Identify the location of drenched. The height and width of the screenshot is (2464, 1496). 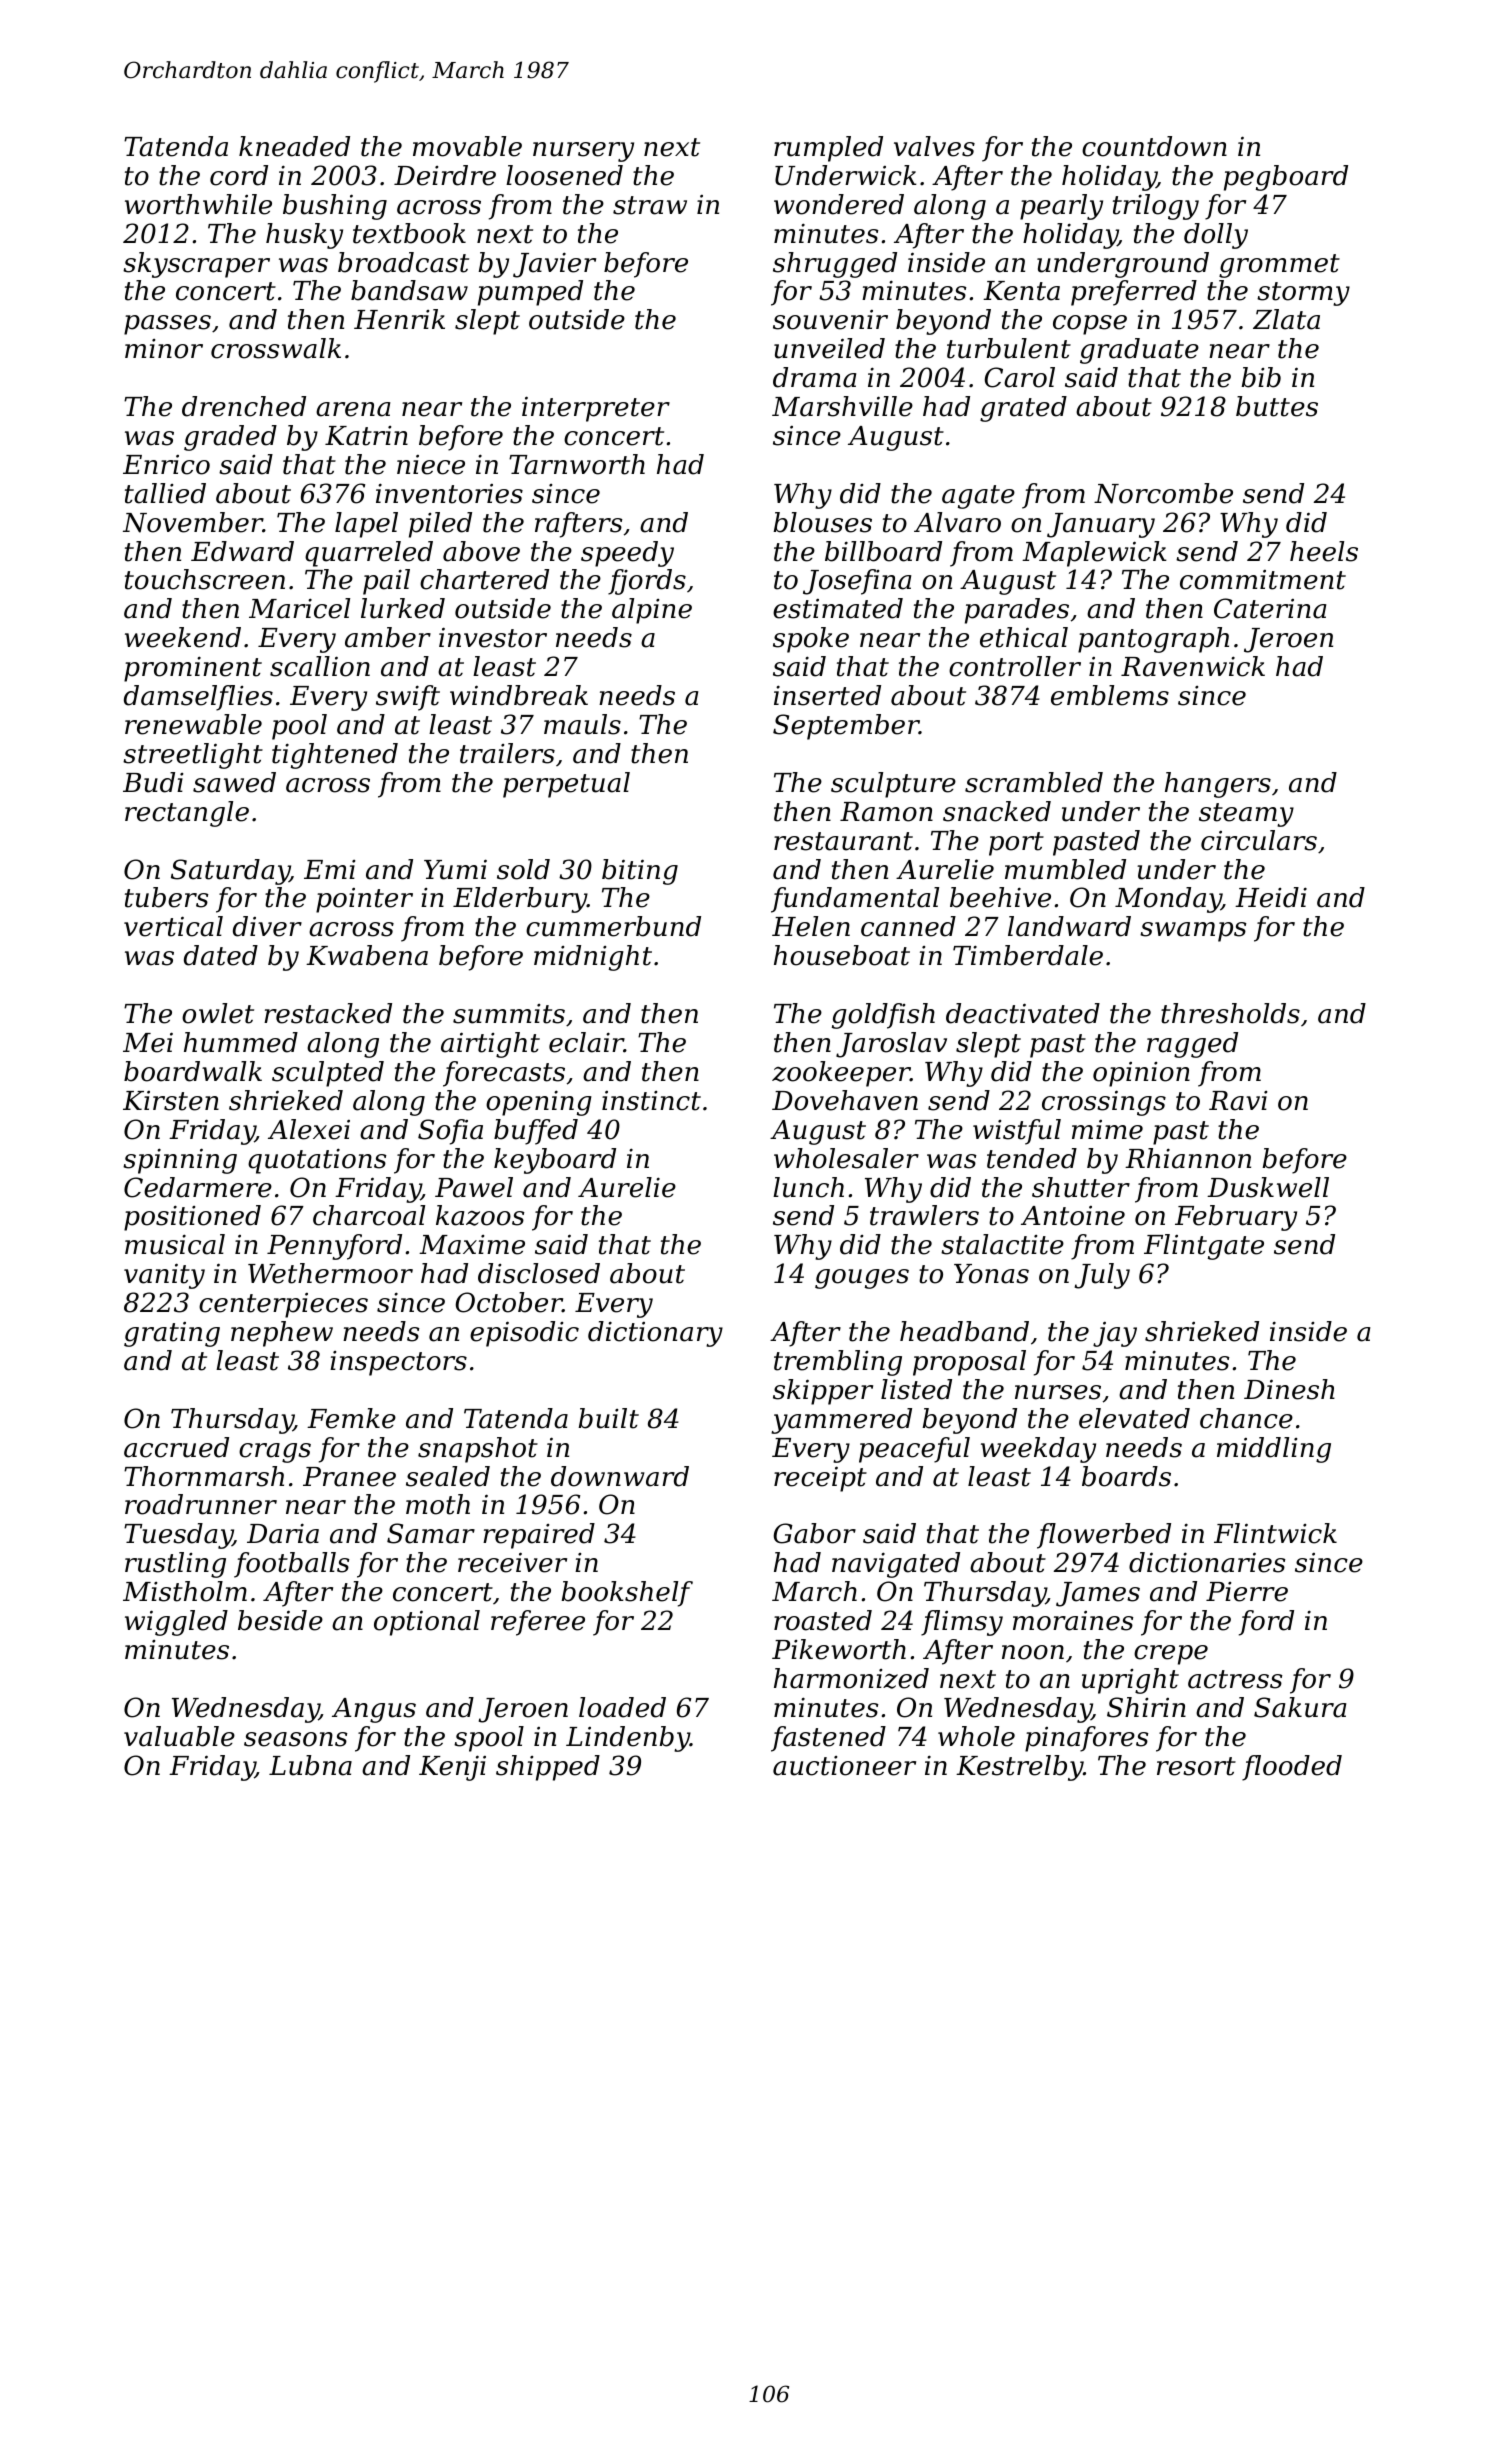
(244, 406).
